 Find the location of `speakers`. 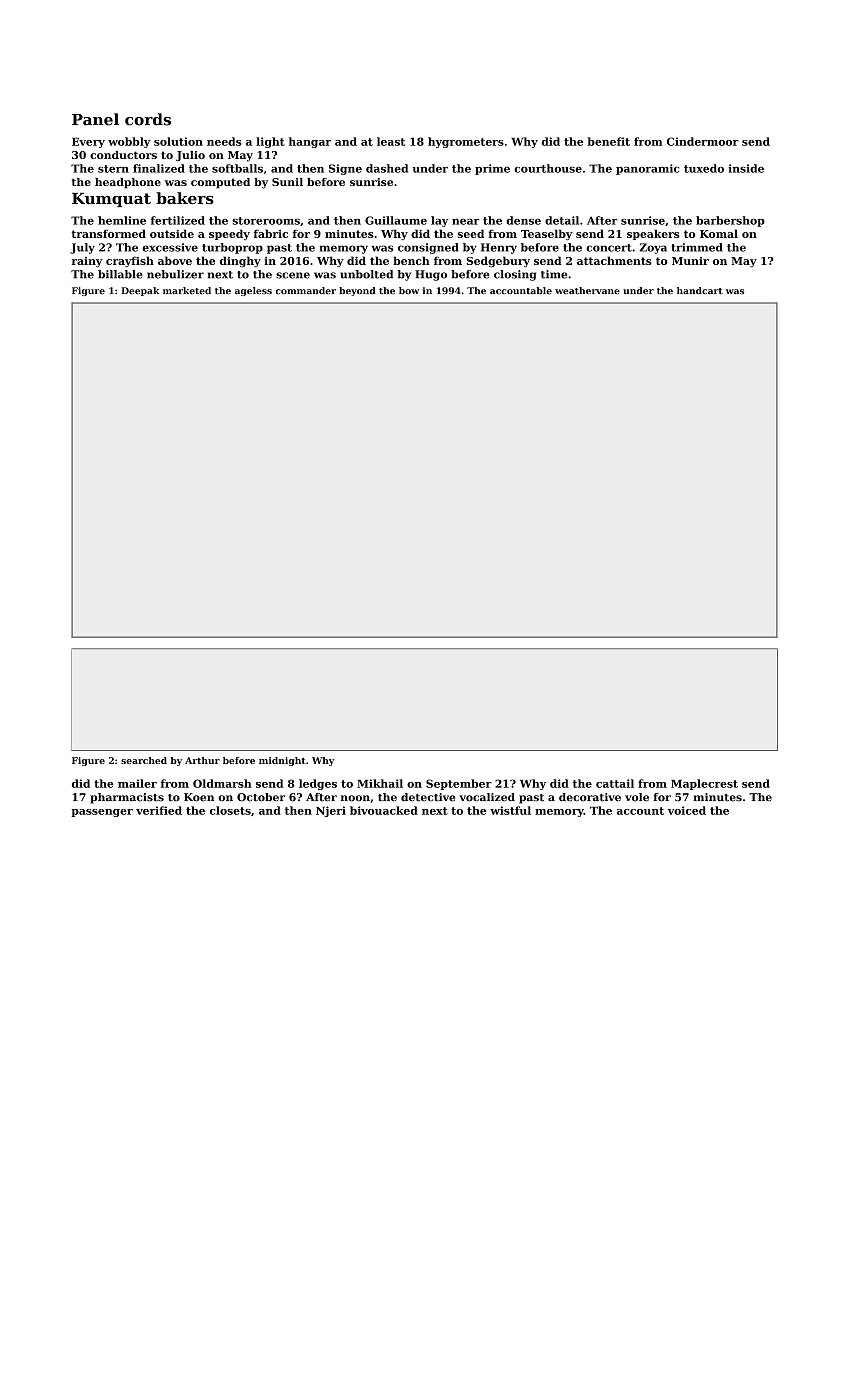

speakers is located at coordinates (653, 234).
